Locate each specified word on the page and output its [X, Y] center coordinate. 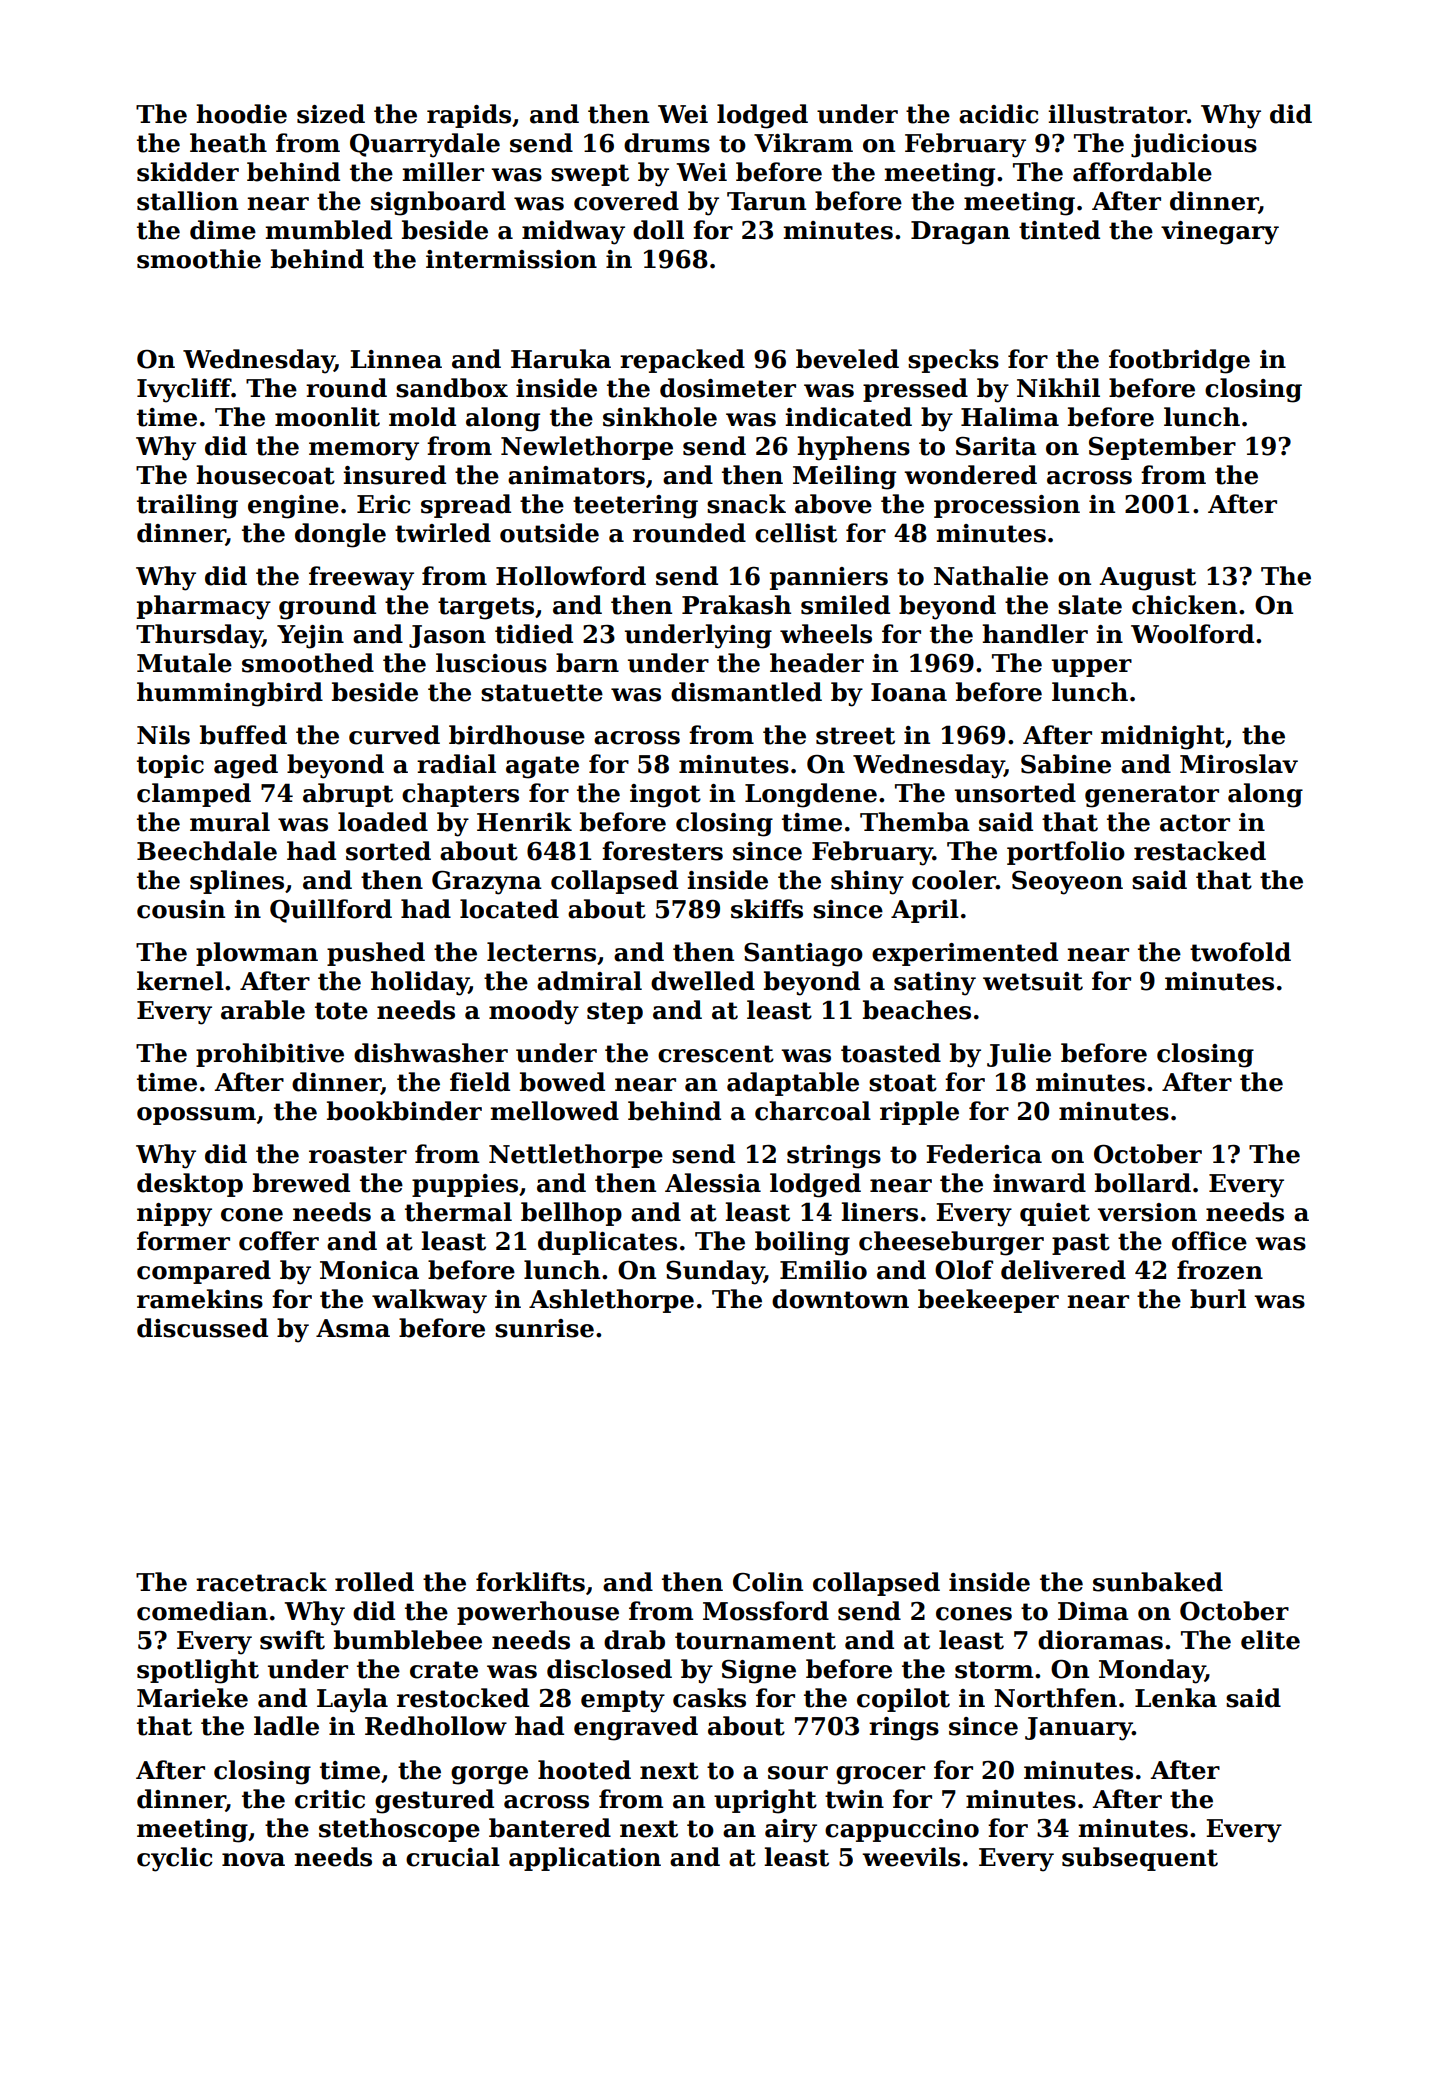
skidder [188, 172]
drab [634, 1640]
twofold [1240, 952]
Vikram [803, 143]
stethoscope [399, 1830]
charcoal [813, 1111]
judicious [1194, 145]
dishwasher [431, 1053]
